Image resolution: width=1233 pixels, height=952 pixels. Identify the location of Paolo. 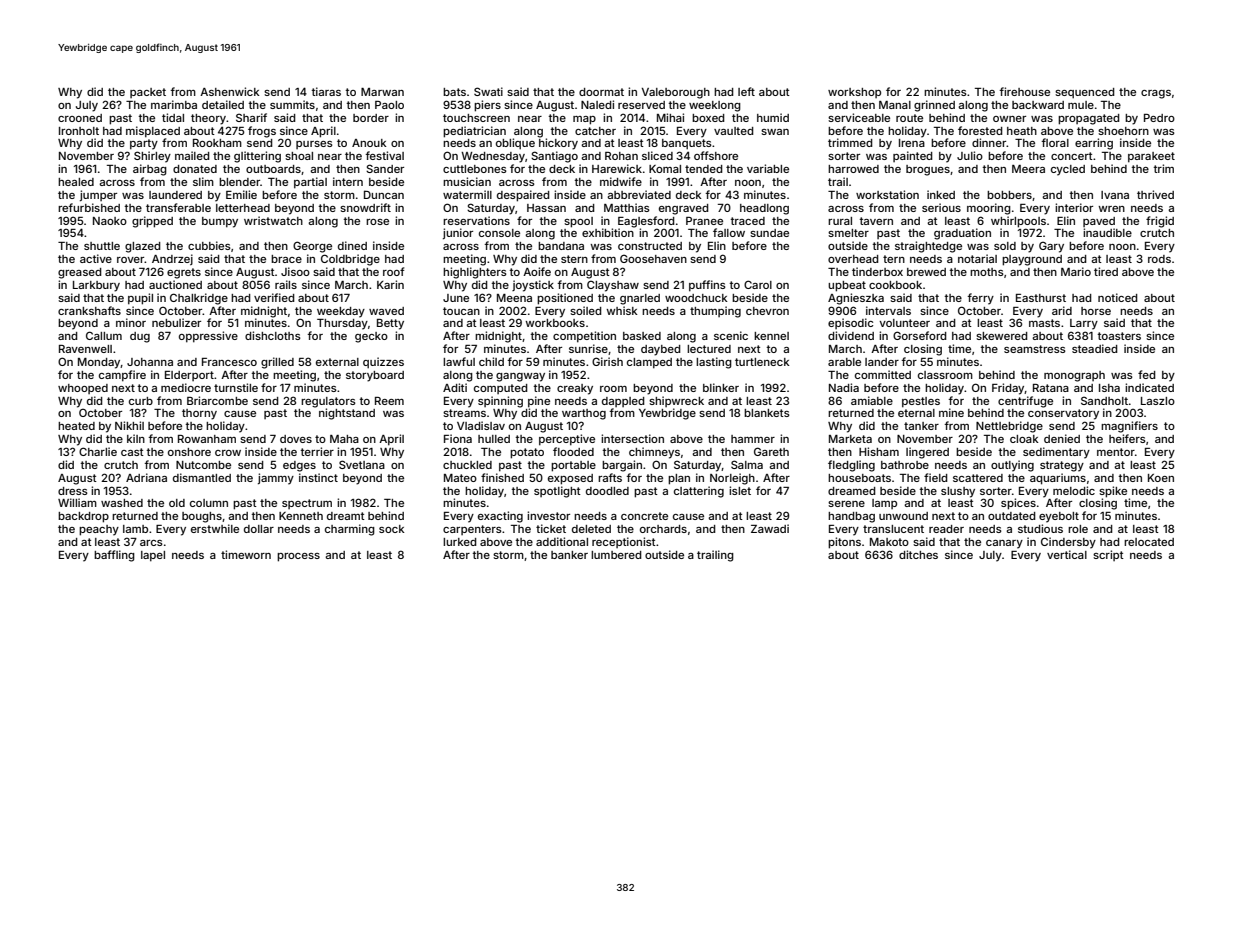
(389, 105).
